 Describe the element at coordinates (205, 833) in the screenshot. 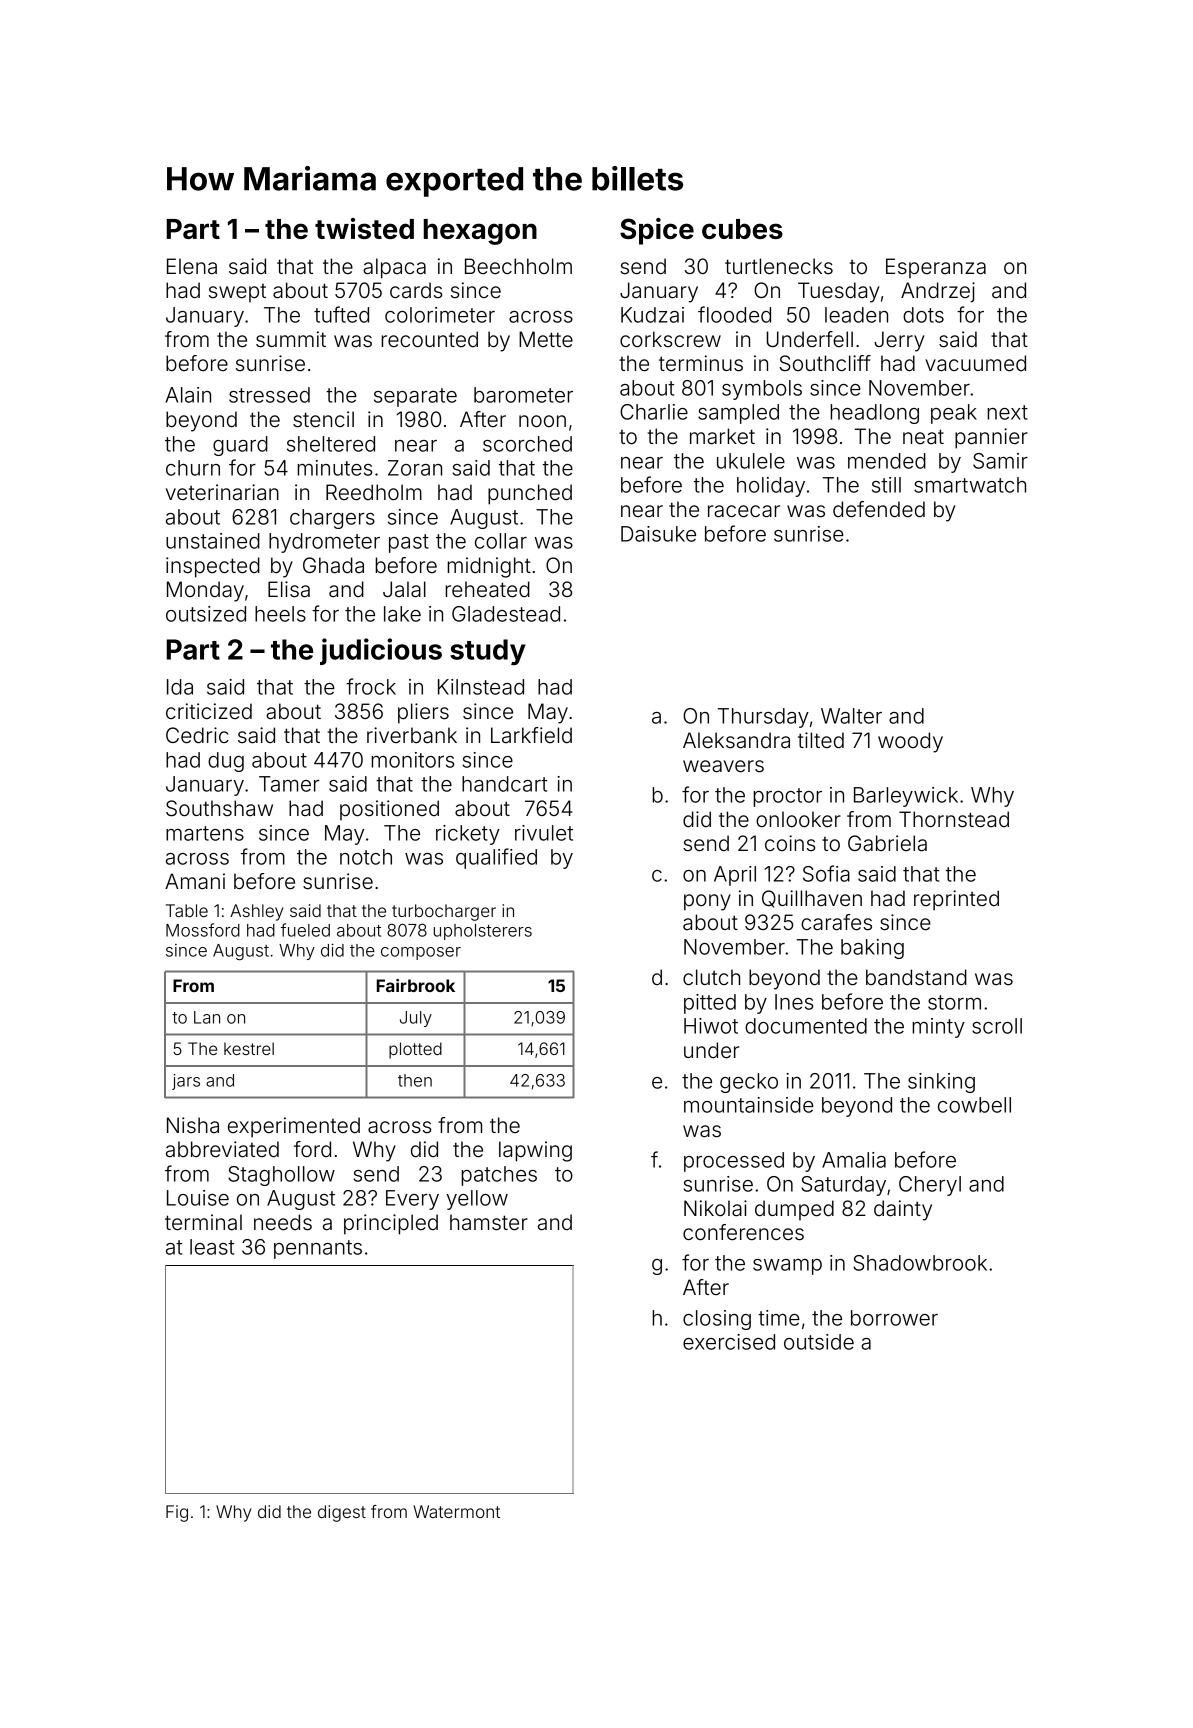

I see `martens` at that location.
